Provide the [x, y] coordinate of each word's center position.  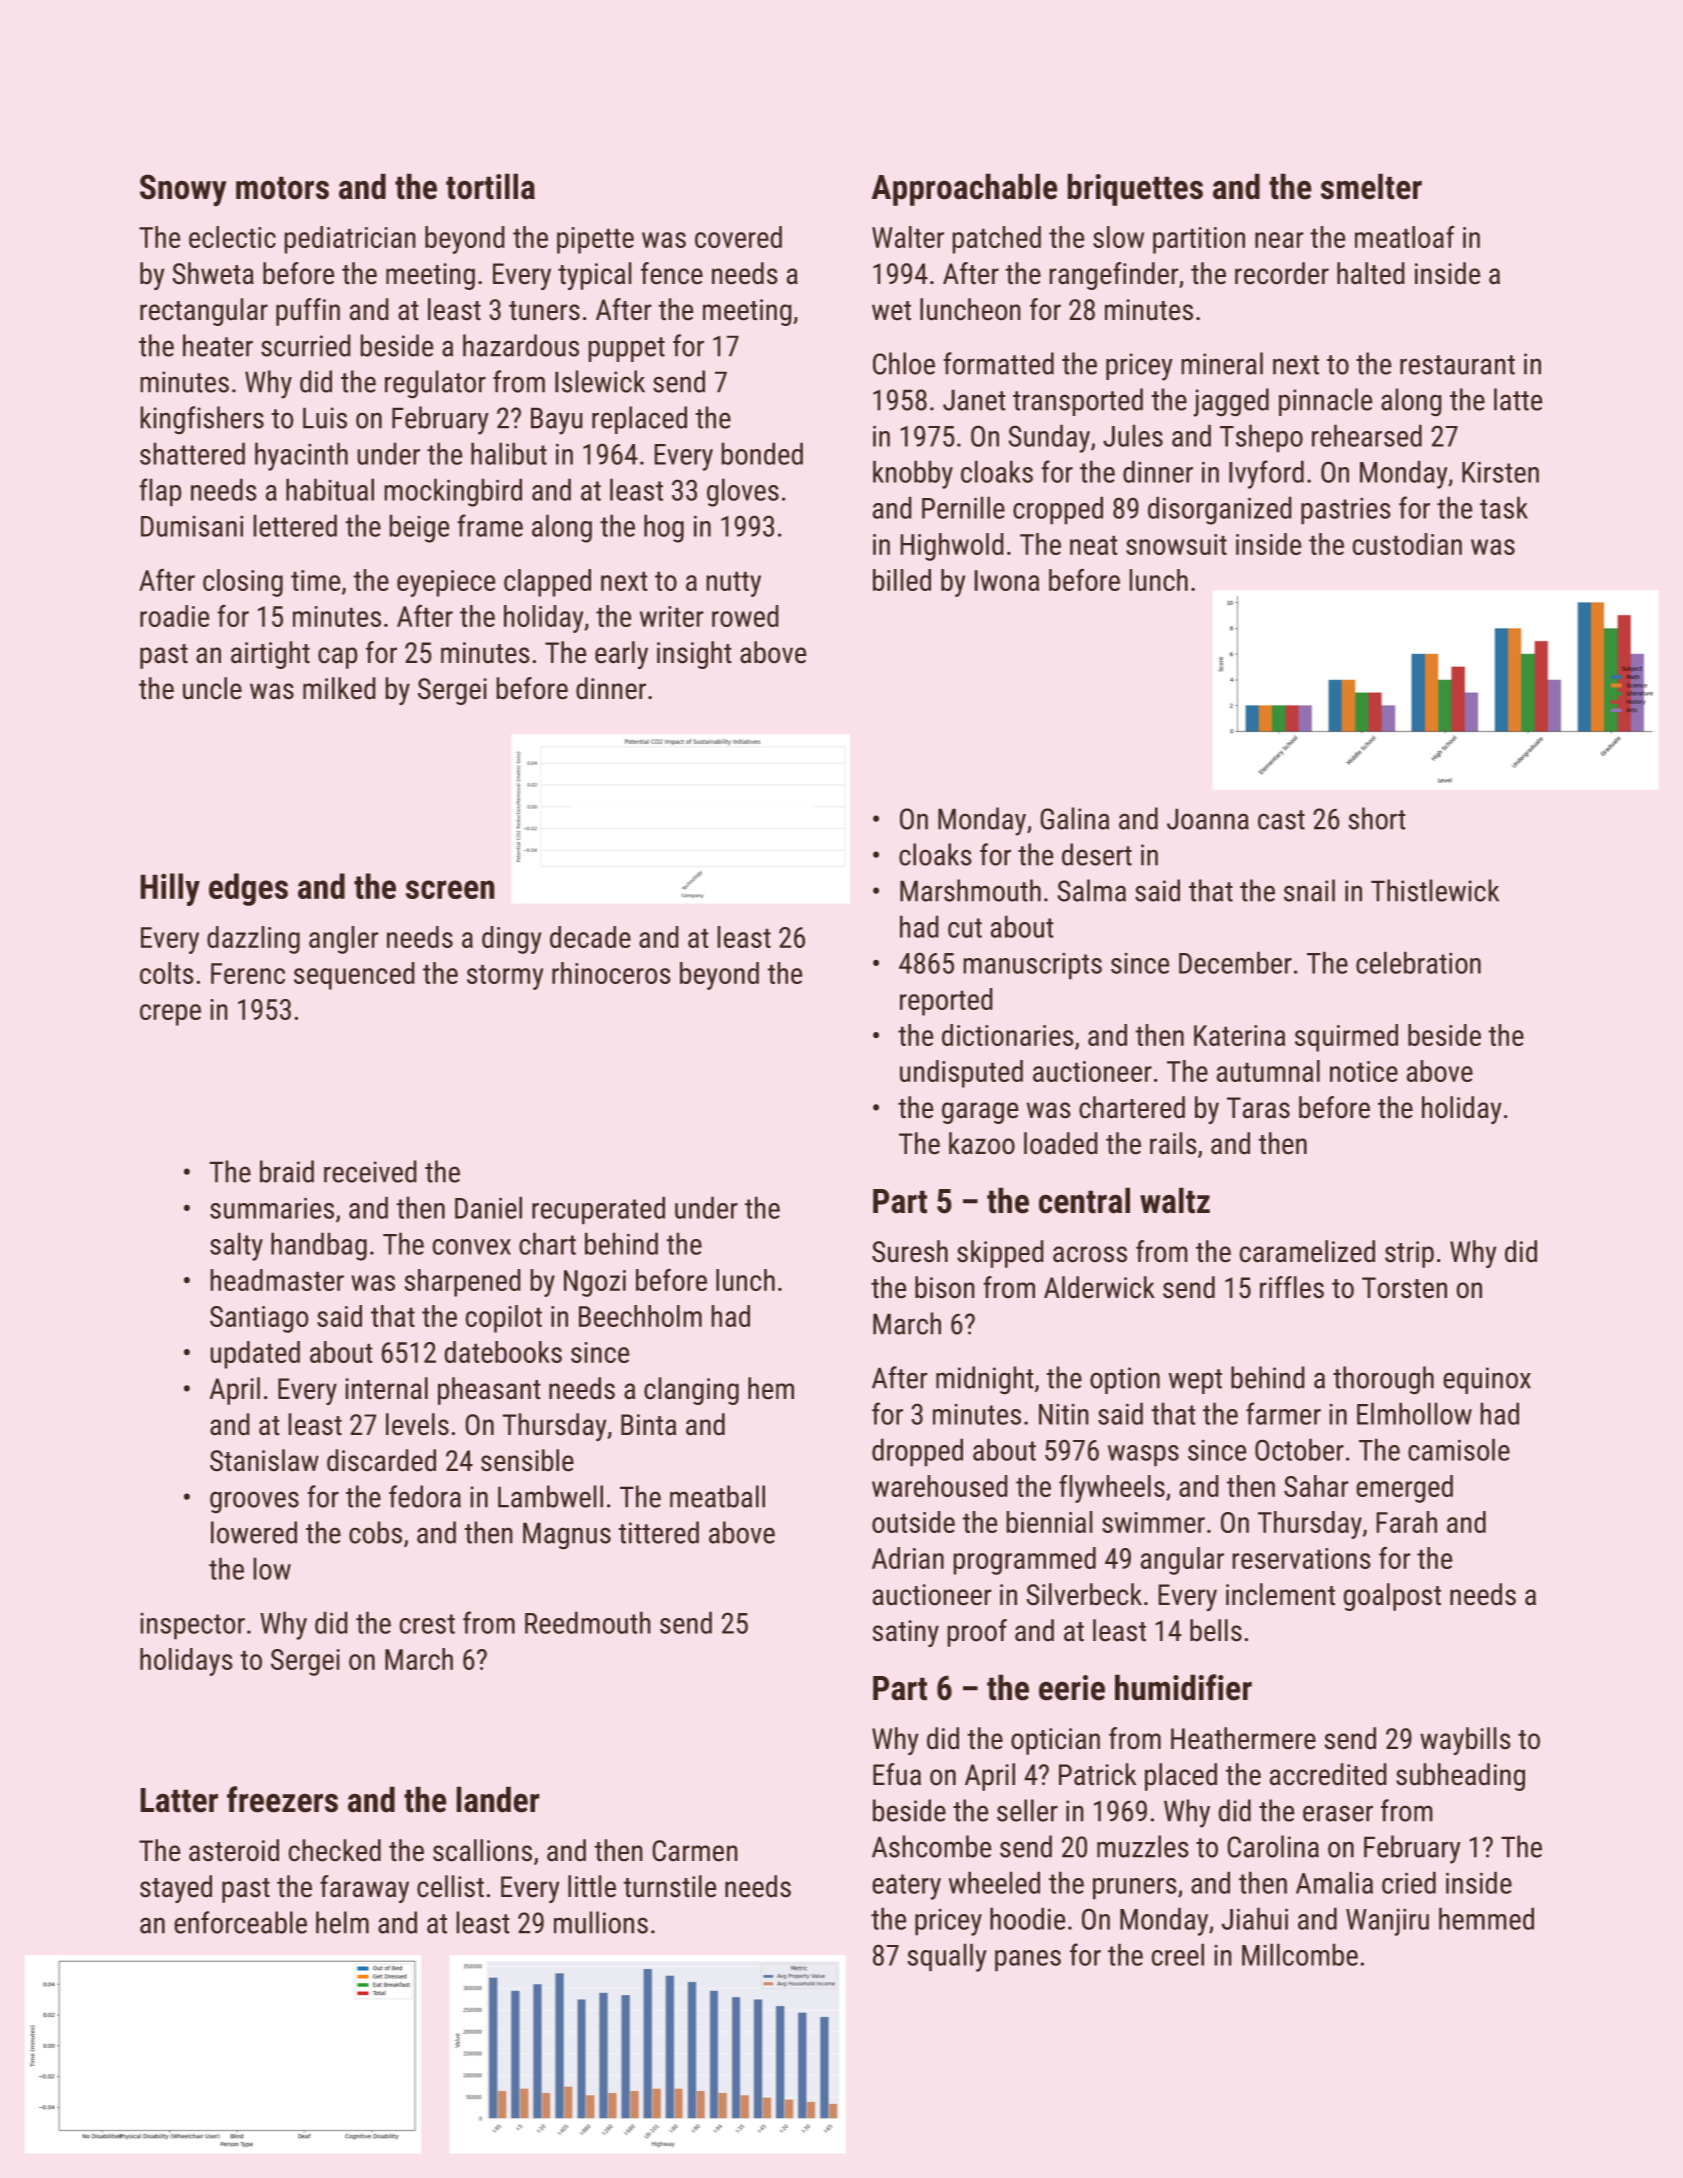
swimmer [1153, 1522]
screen [450, 889]
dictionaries [1007, 1035]
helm [342, 1922]
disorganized [1219, 511]
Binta [648, 1424]
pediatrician [350, 240]
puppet [627, 349]
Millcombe [1300, 1955]
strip [1409, 1254]
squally [947, 1958]
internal [387, 1388]
